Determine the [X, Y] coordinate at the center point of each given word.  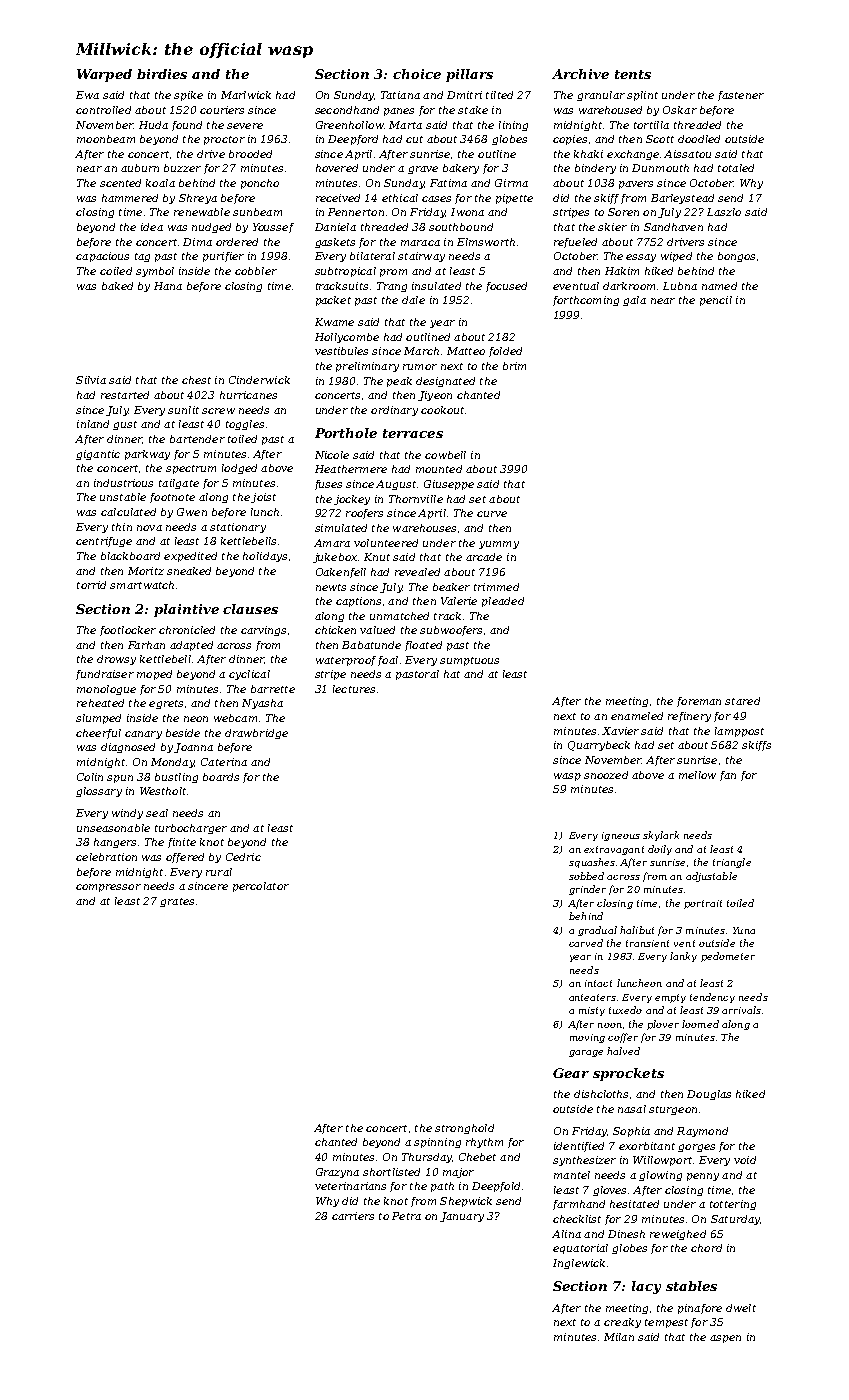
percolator [261, 887]
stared [742, 701]
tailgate [179, 484]
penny [703, 1177]
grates [177, 902]
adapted [191, 646]
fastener [741, 96]
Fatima [448, 183]
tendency [712, 998]
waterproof [346, 661]
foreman [699, 702]
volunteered [386, 543]
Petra [406, 1216]
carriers [353, 1216]
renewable [202, 212]
